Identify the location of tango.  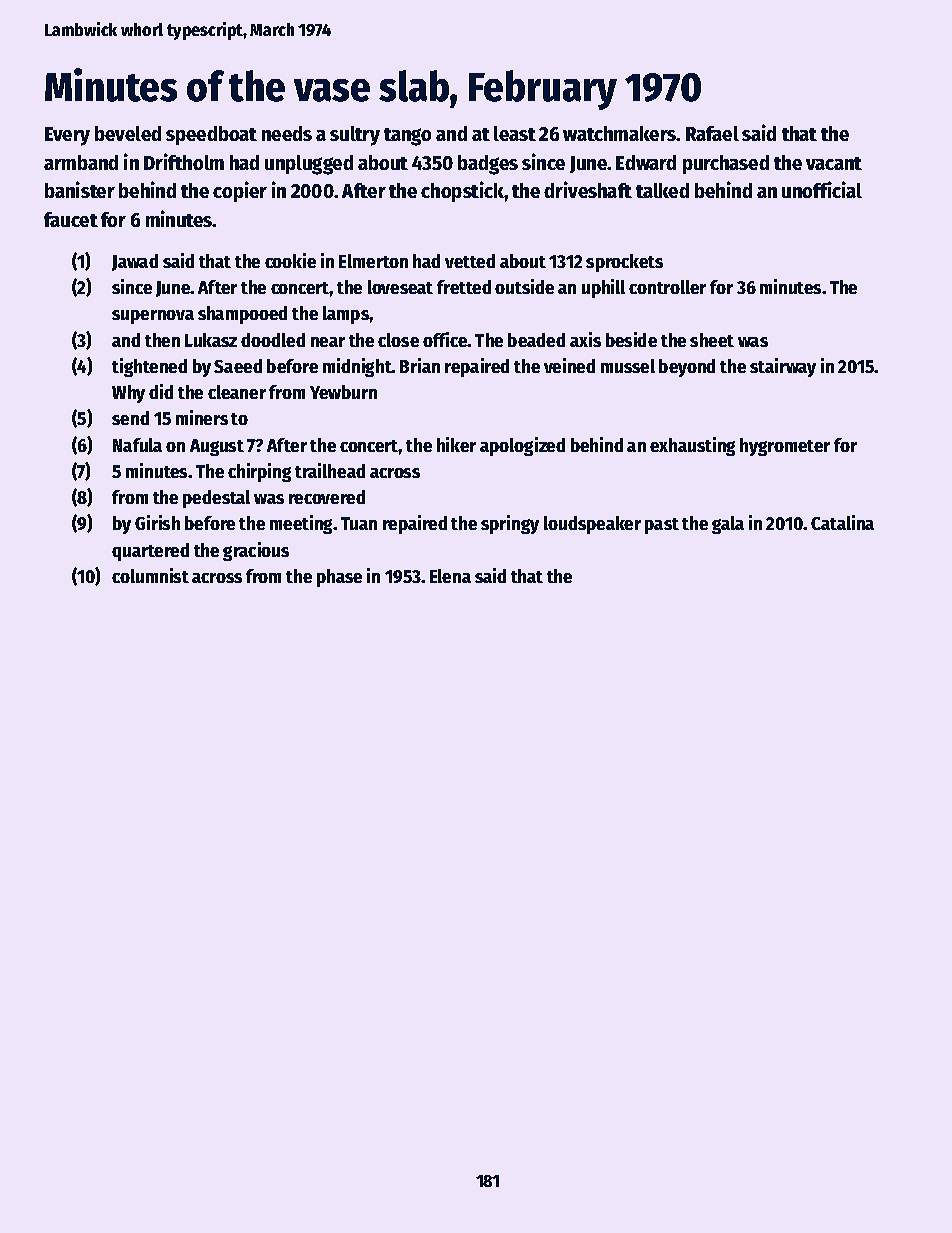
(407, 137).
